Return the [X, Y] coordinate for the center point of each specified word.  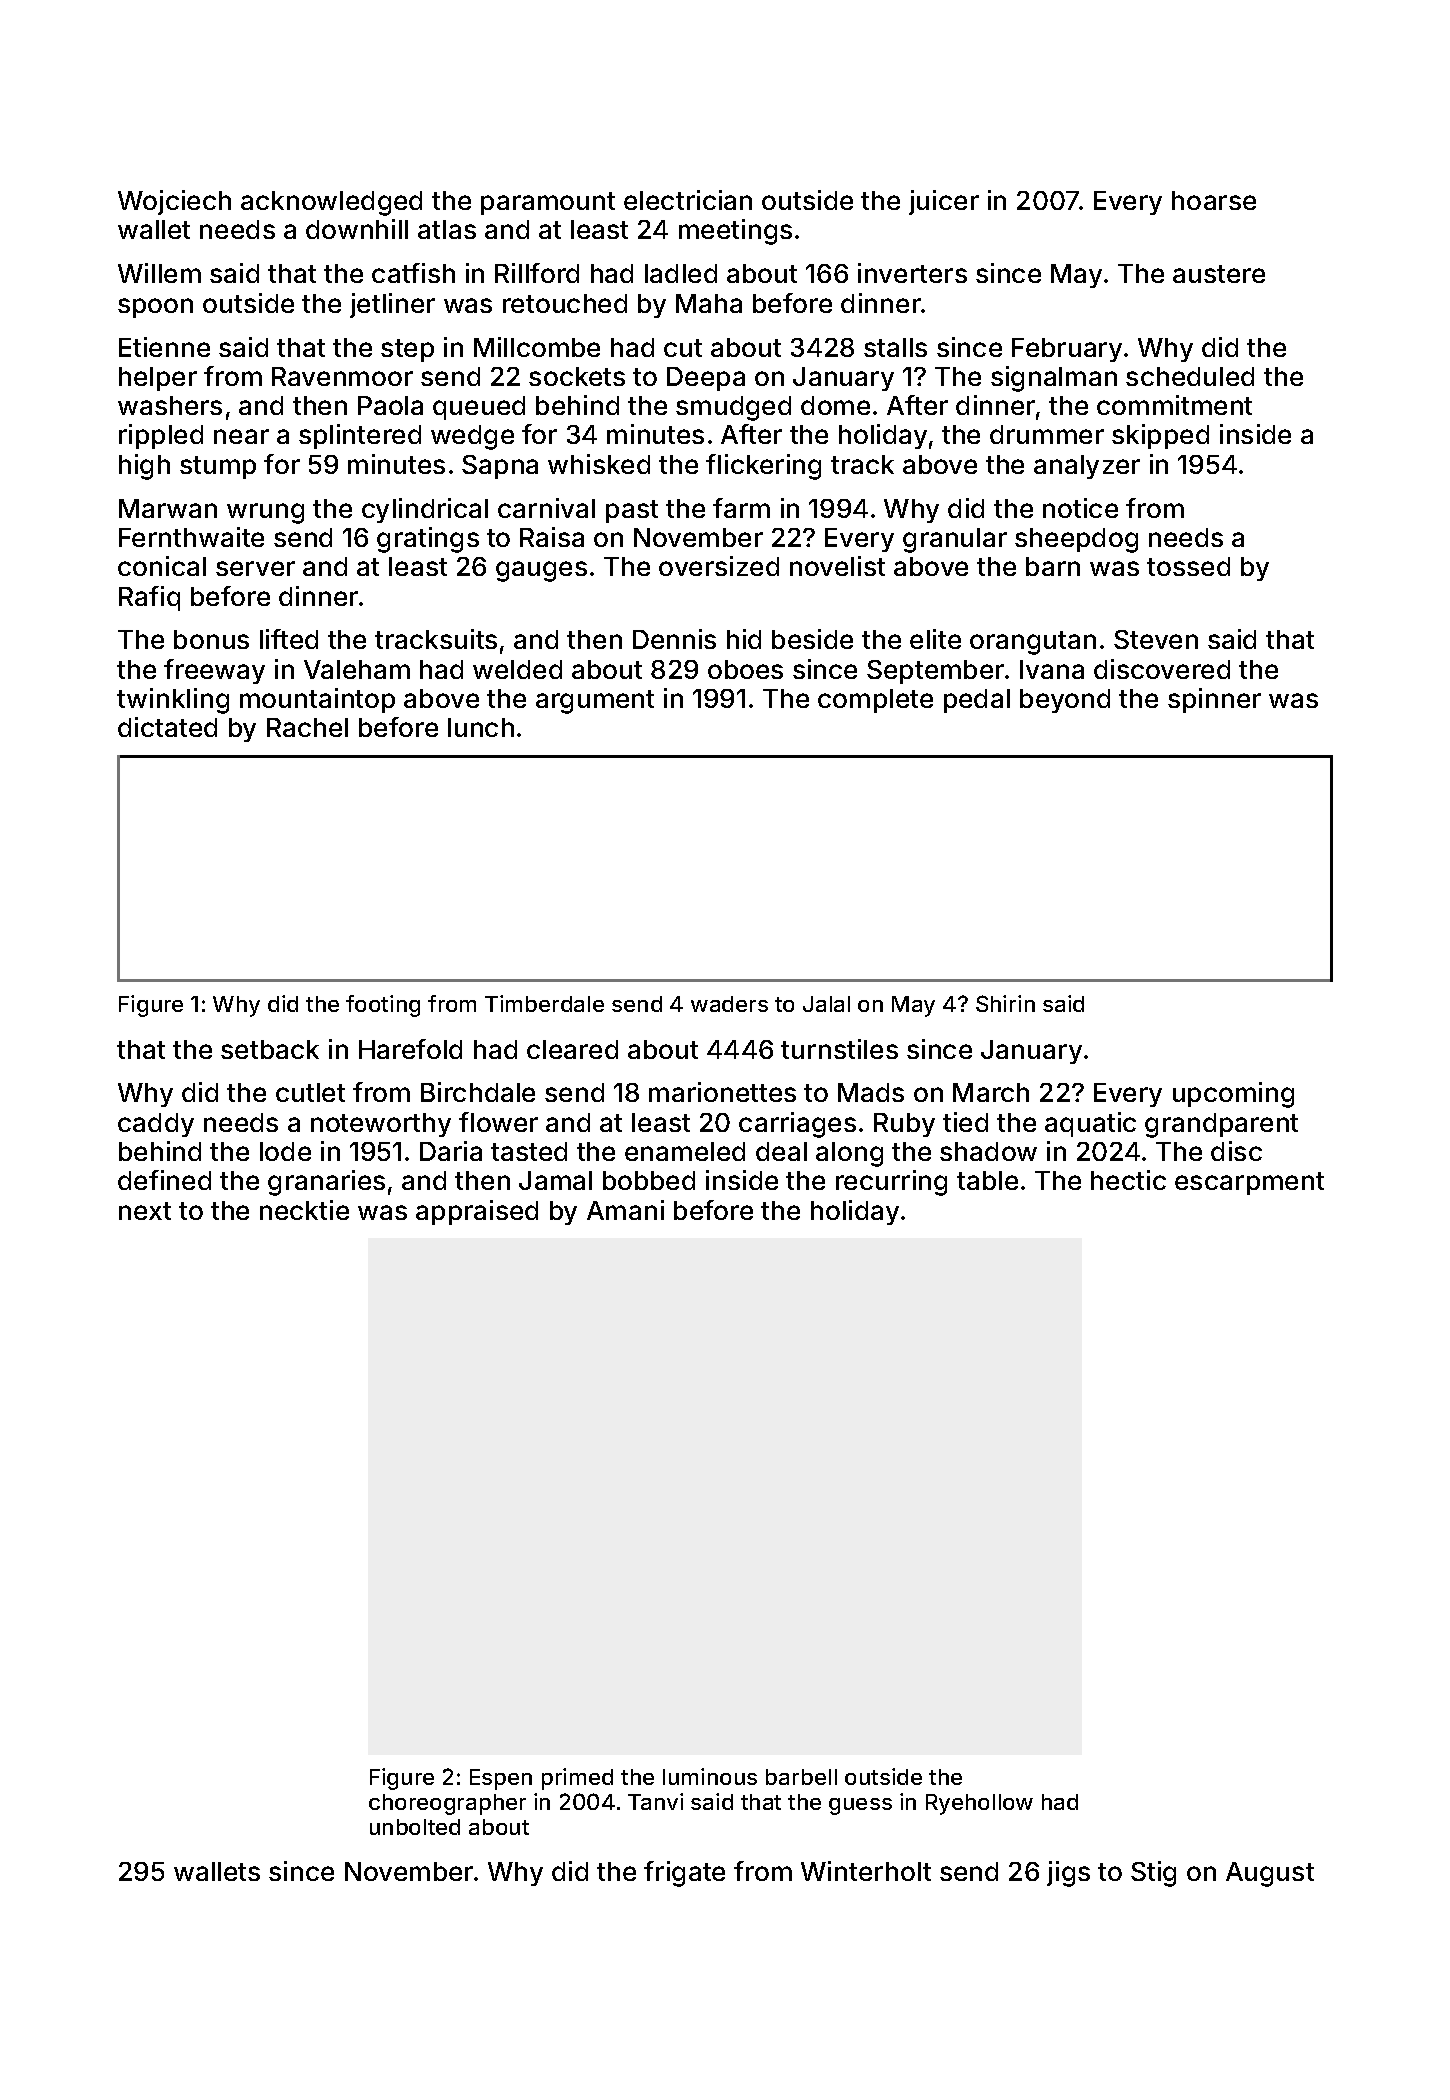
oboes [745, 669]
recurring [891, 1183]
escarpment [1249, 1183]
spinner [1214, 700]
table [987, 1180]
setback [270, 1049]
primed [577, 1779]
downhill [357, 229]
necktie [304, 1210]
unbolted [415, 1827]
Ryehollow [979, 1804]
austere [1219, 274]
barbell [801, 1777]
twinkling [173, 701]
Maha [709, 303]
